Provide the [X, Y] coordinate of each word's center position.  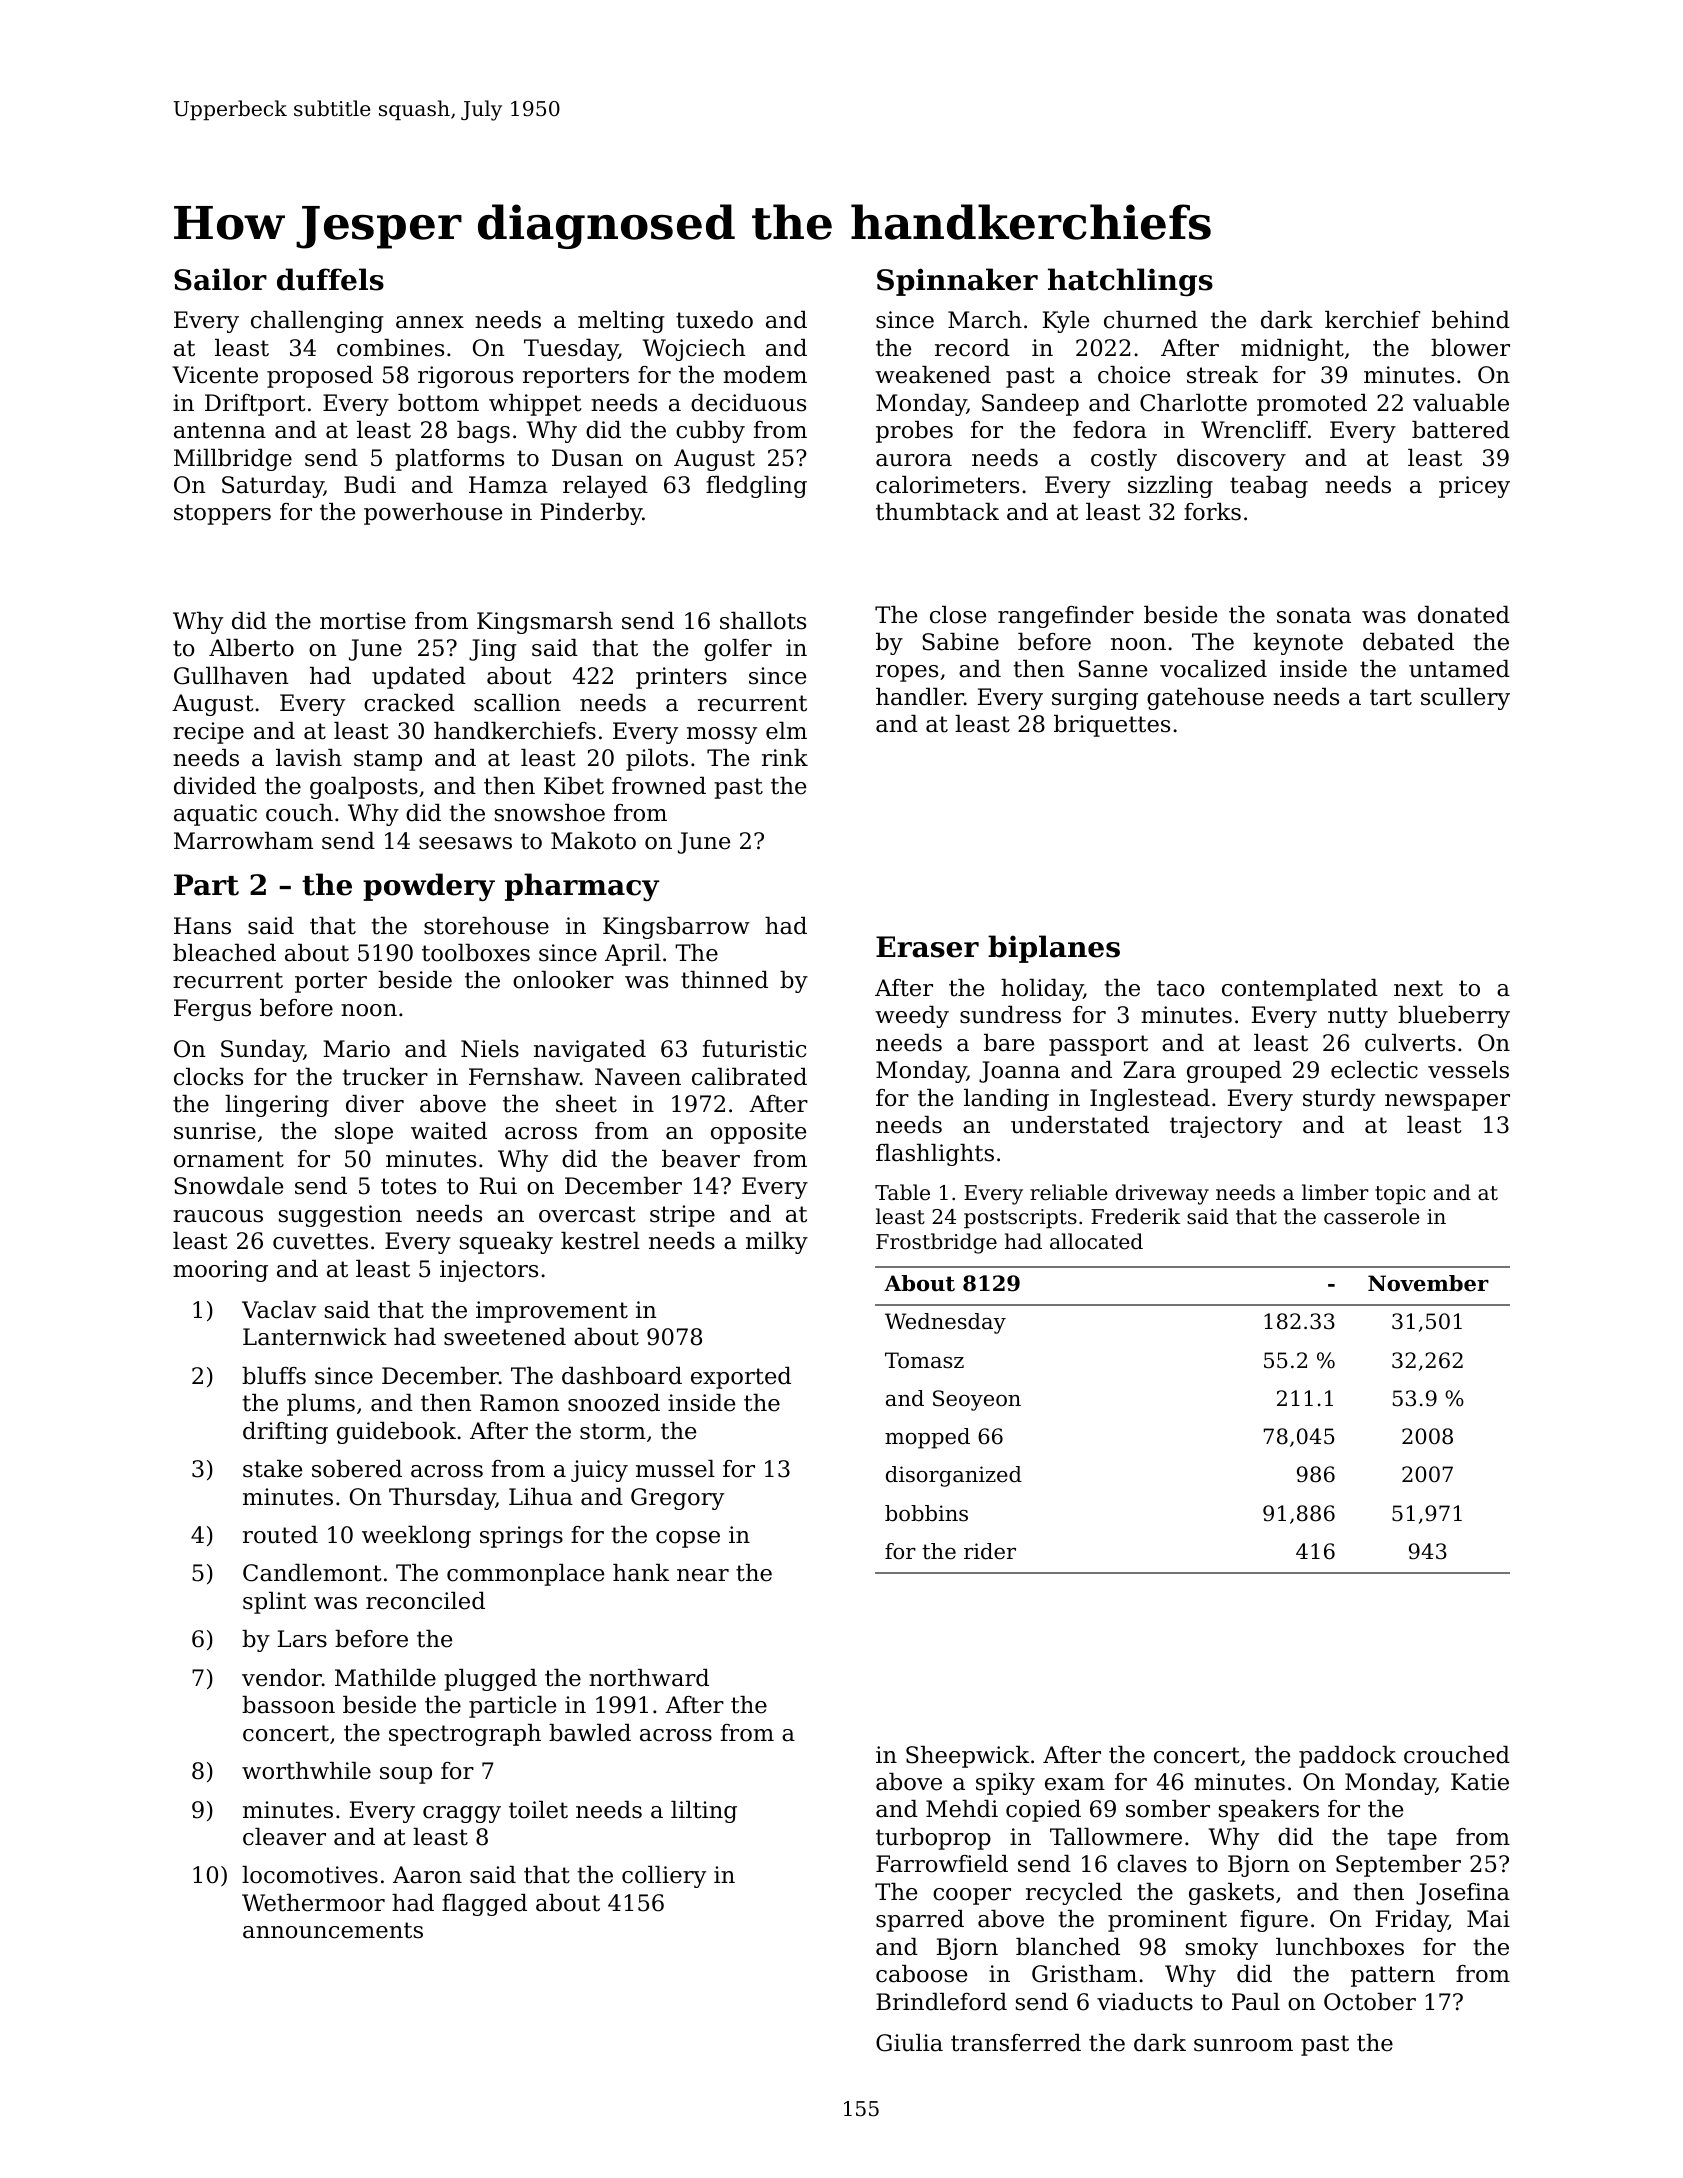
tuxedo [714, 320]
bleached [224, 953]
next [1418, 988]
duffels [330, 279]
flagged [484, 1905]
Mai [1488, 1919]
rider [990, 1551]
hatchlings [1130, 282]
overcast [587, 1214]
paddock [1347, 1757]
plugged [490, 1680]
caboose [921, 1974]
